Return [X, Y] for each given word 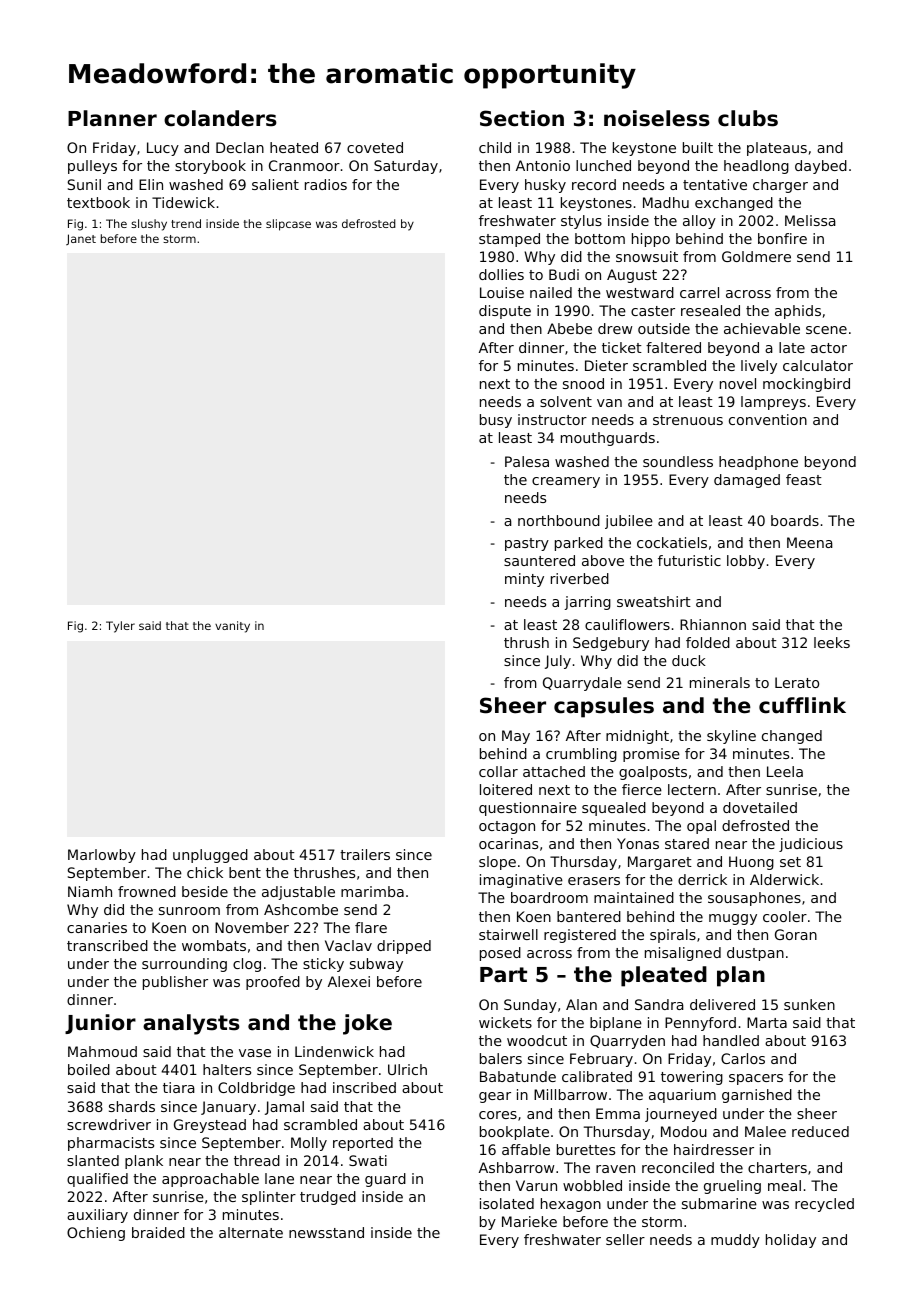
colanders [220, 118]
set [790, 862]
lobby [746, 562]
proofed [273, 983]
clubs [748, 118]
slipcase [288, 225]
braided [158, 1232]
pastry [527, 544]
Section [522, 118]
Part [503, 975]
